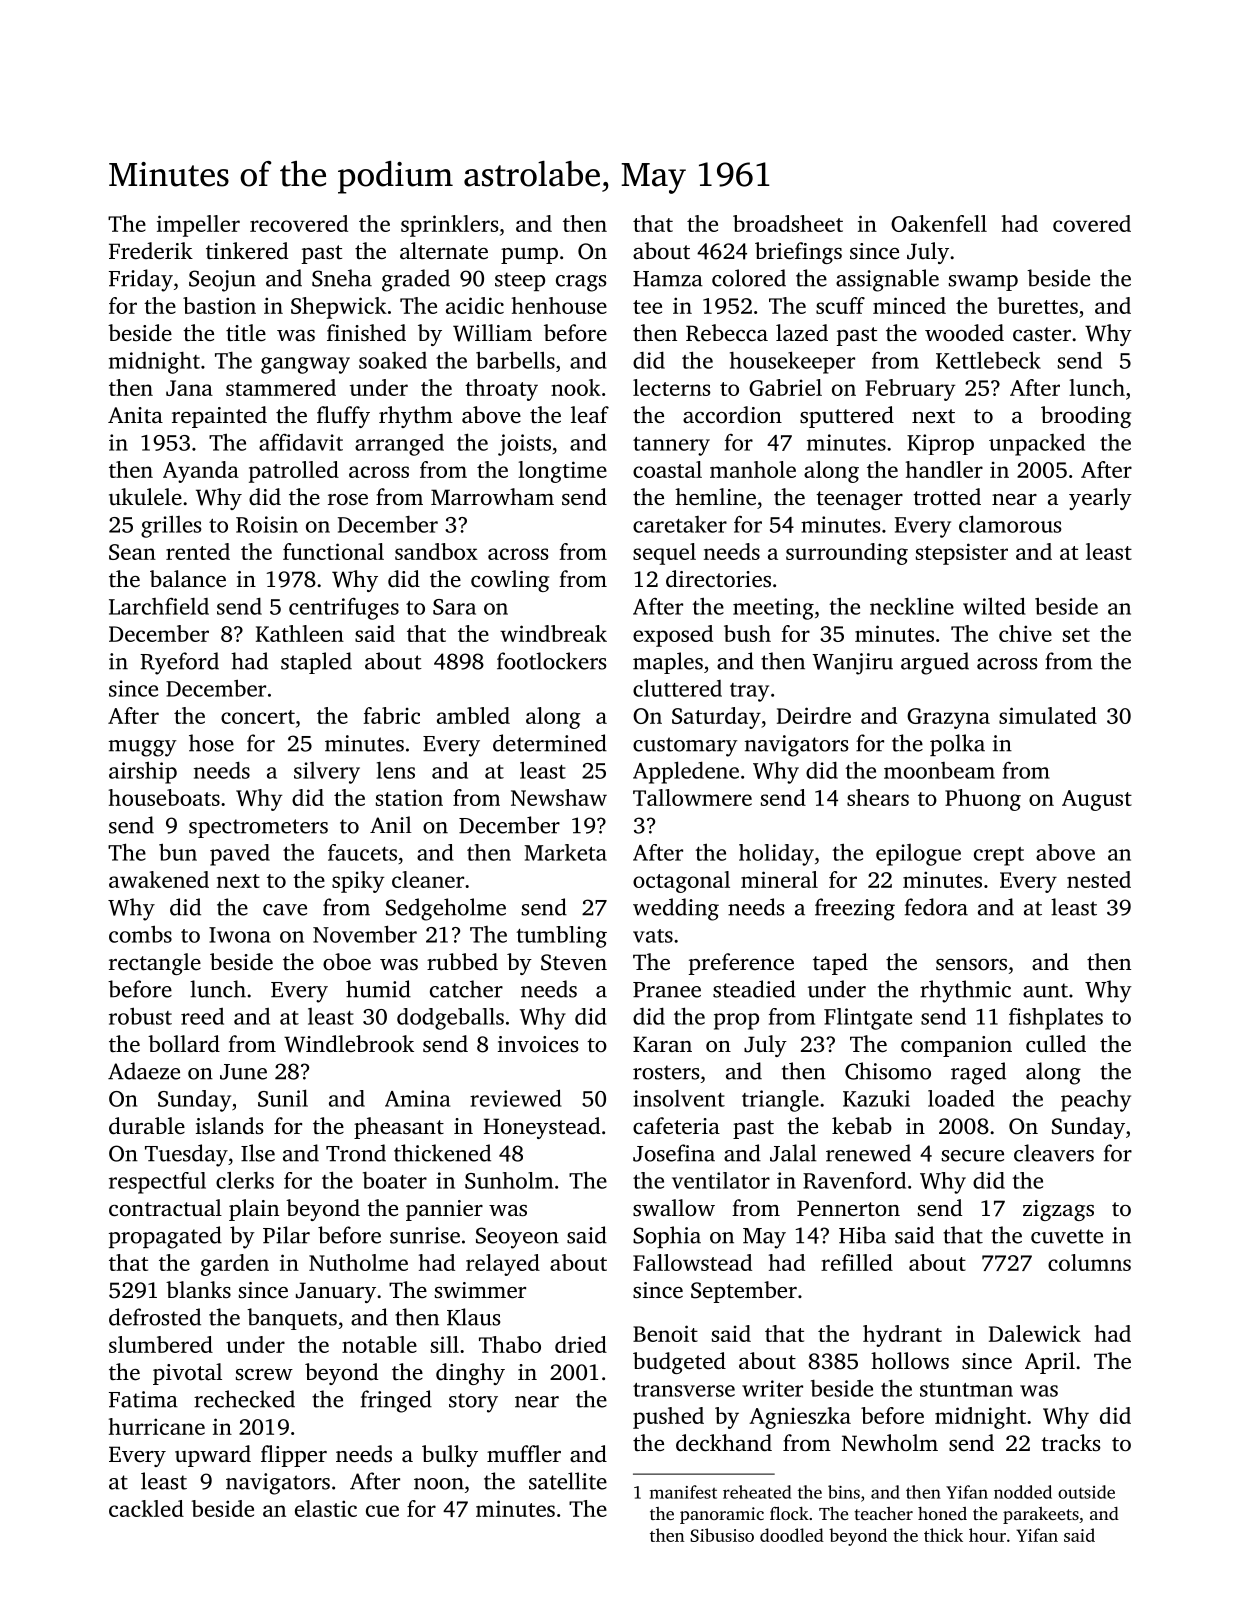  Describe the element at coordinates (198, 226) in the screenshot. I see `impeller` at that location.
